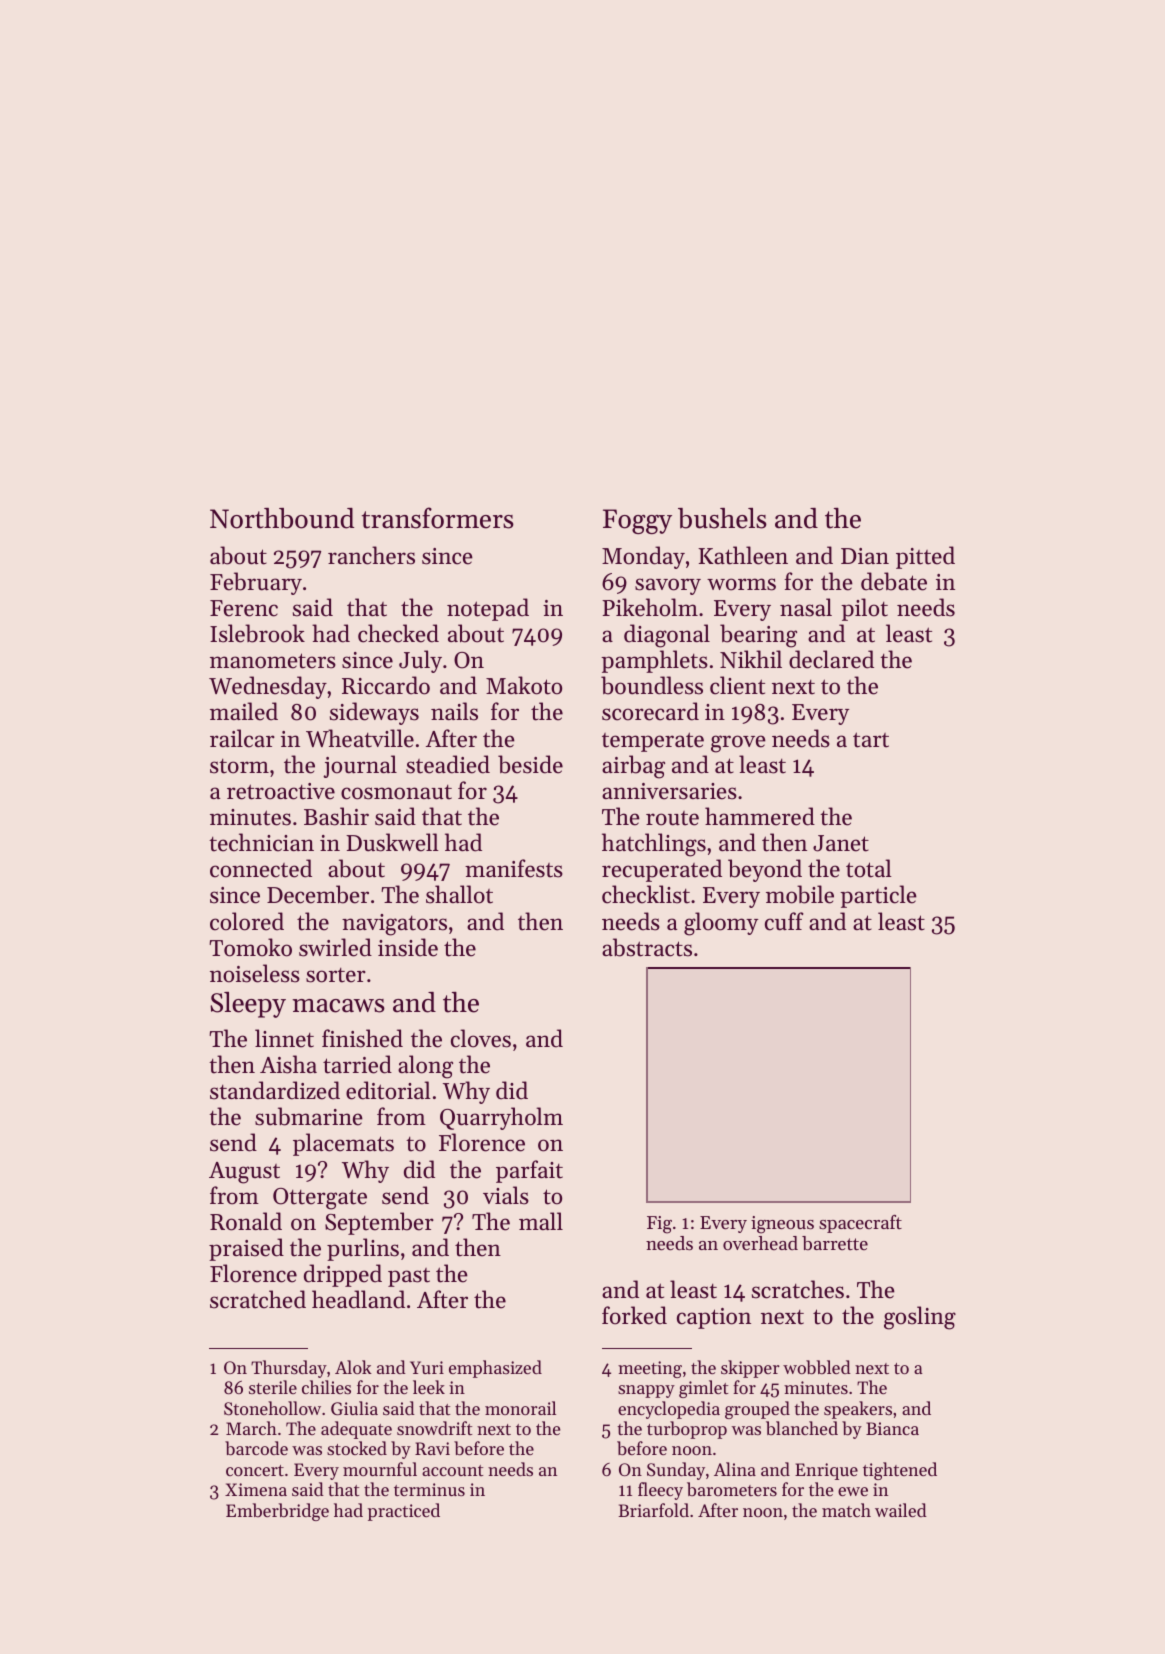  Describe the element at coordinates (529, 1171) in the document. I see `parfait` at that location.
